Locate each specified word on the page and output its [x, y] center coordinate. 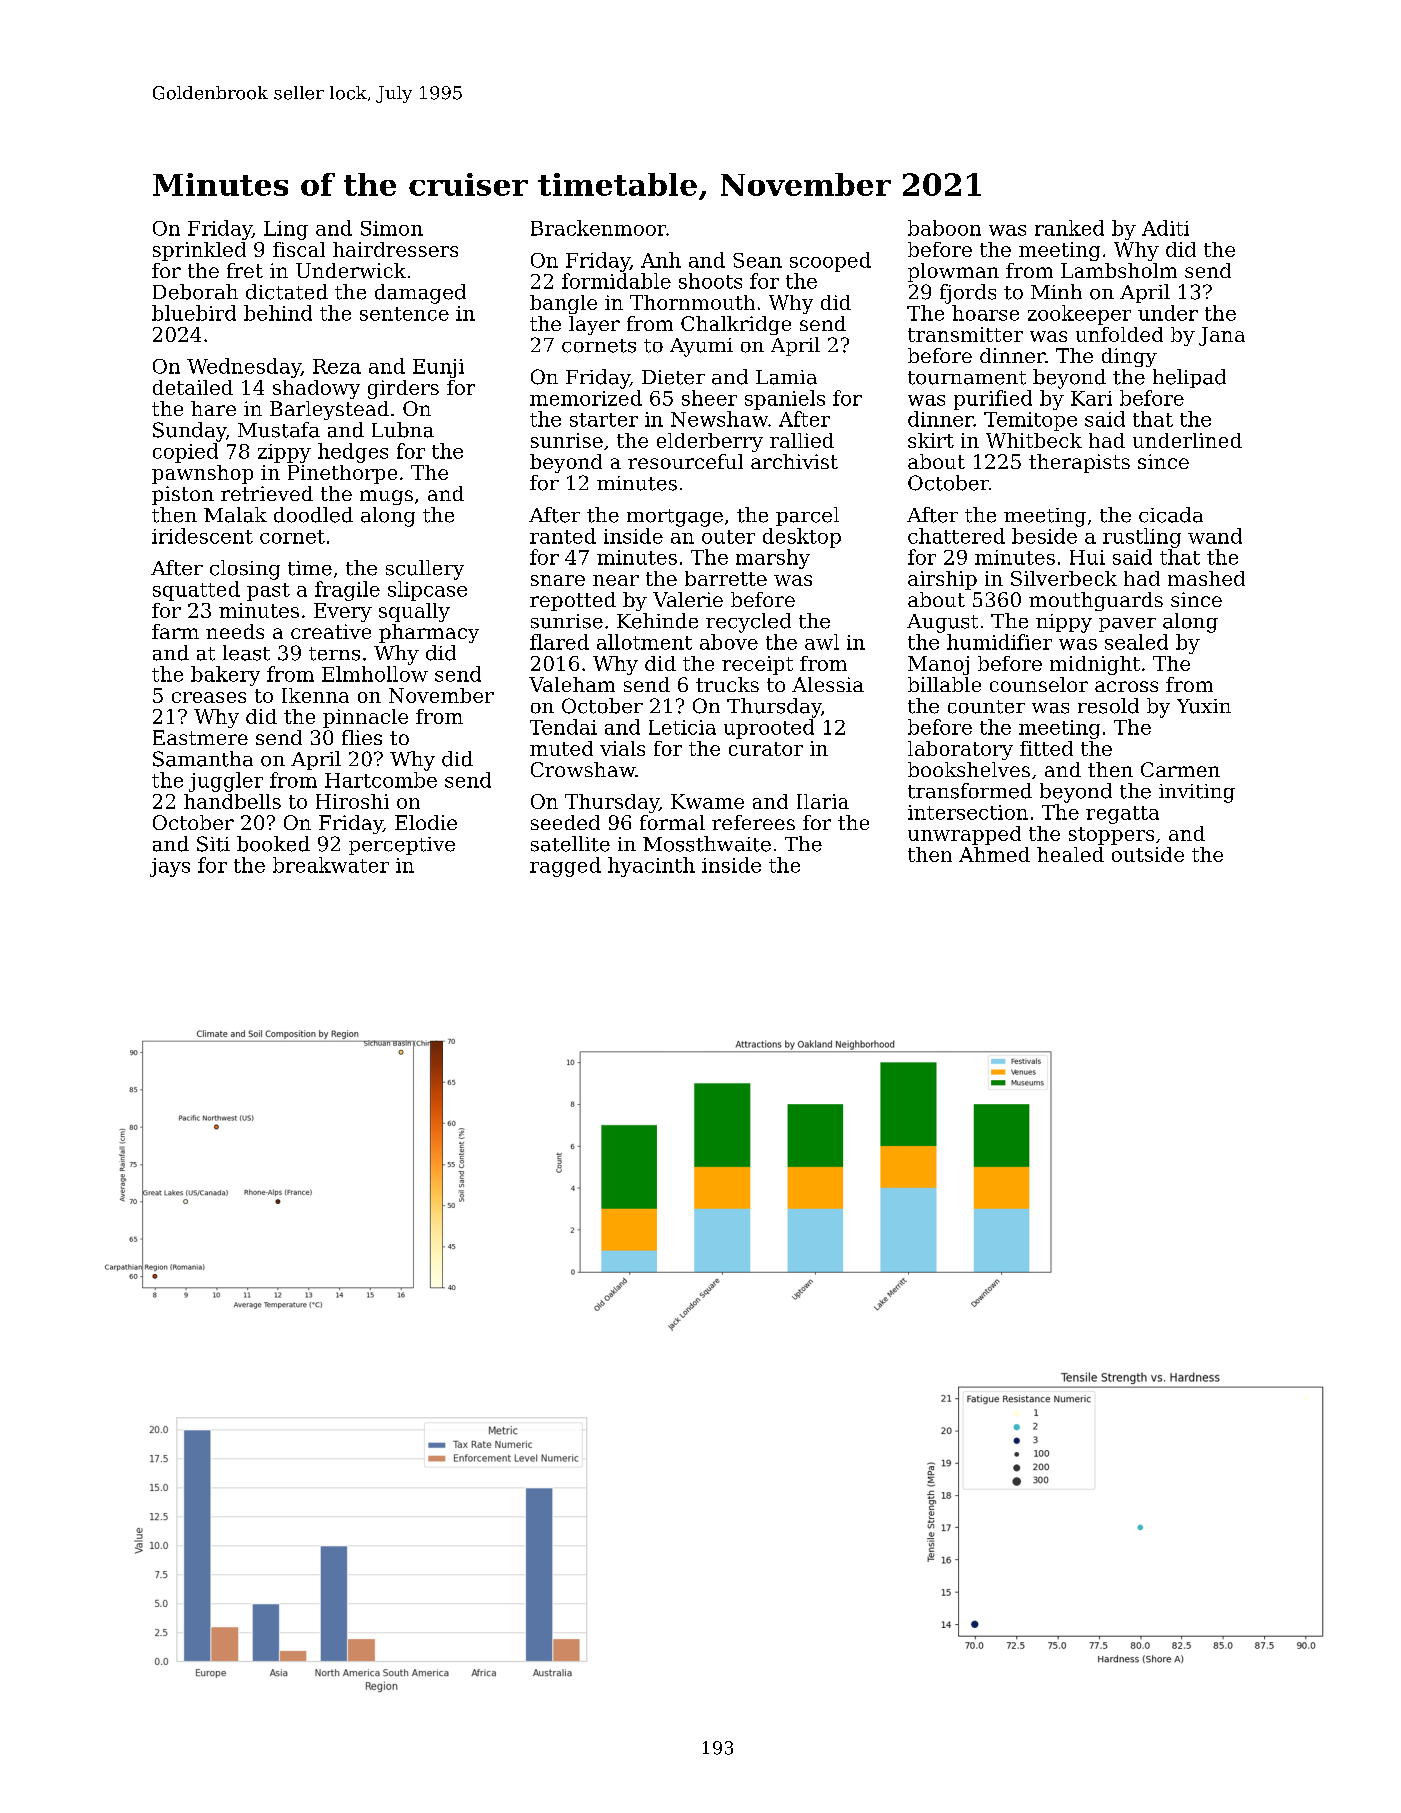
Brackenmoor [598, 228]
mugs [386, 497]
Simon [392, 228]
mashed [1206, 578]
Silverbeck [1064, 578]
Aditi [1165, 228]
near [616, 580]
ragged [565, 867]
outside [1148, 854]
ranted [563, 536]
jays [170, 867]
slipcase [427, 591]
